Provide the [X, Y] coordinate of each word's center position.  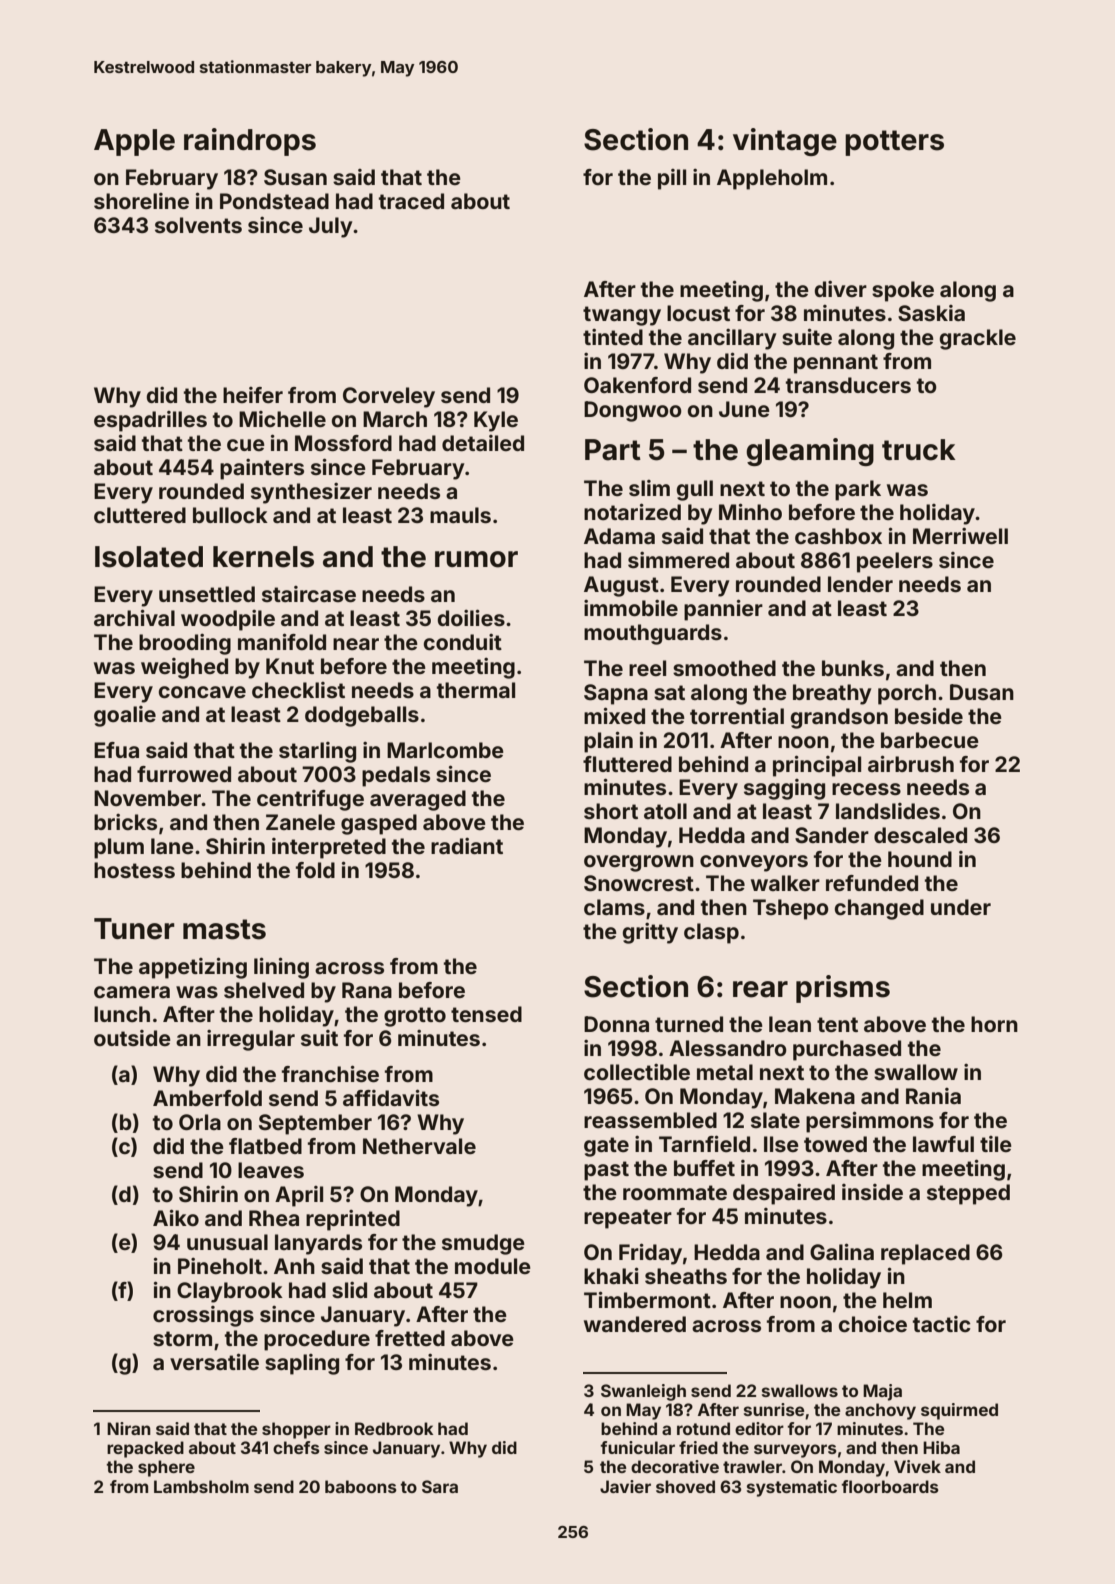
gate [606, 1147]
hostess [134, 870]
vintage [785, 142]
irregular [251, 1040]
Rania [933, 1096]
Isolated [149, 557]
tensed [486, 1014]
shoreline [141, 201]
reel [647, 668]
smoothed [724, 668]
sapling [302, 1364]
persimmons [870, 1122]
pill [672, 179]
